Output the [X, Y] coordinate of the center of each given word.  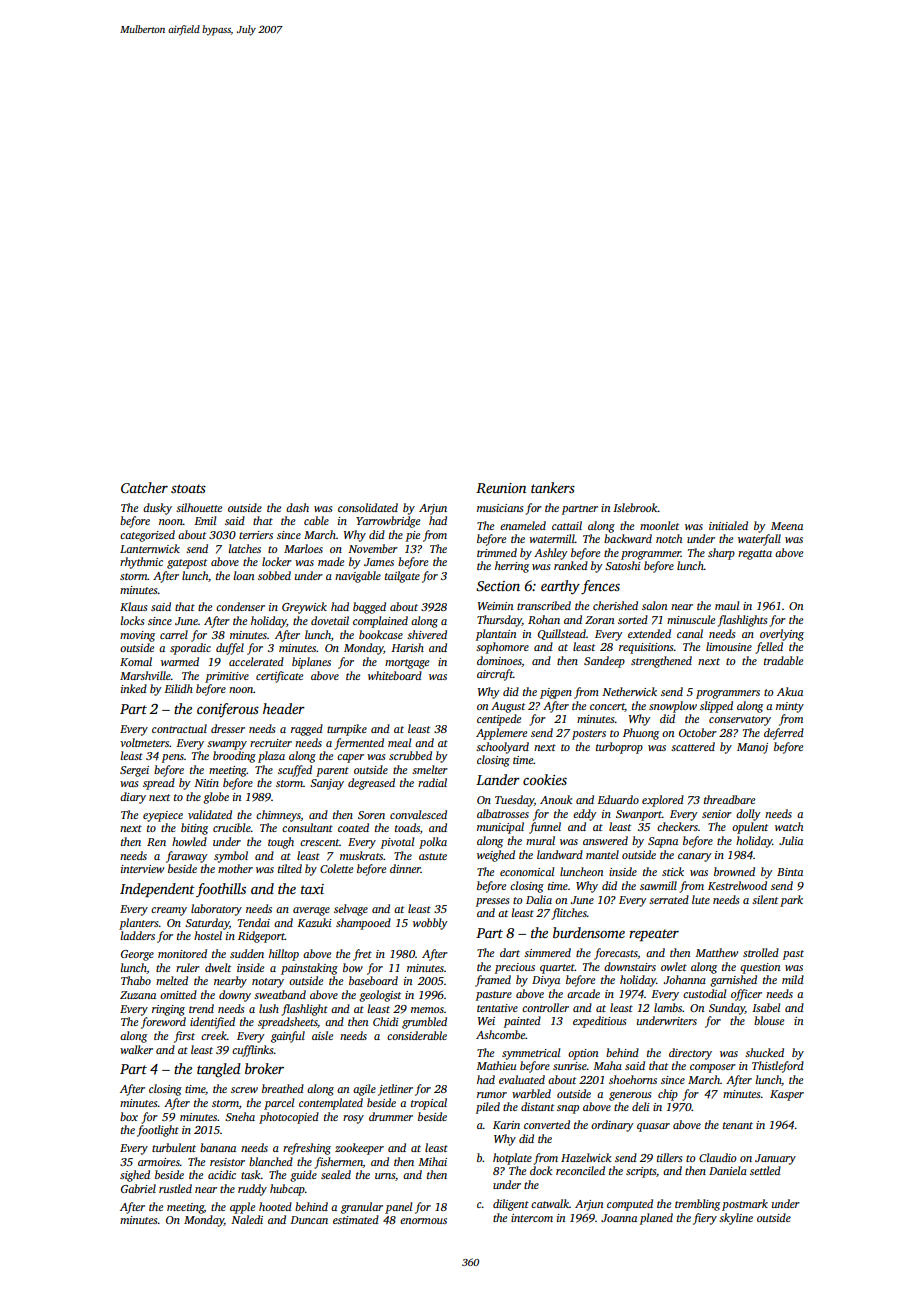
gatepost [187, 564]
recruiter [271, 743]
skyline [736, 1219]
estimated [356, 1219]
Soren [371, 815]
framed [493, 981]
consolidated [368, 507]
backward [628, 538]
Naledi [247, 1219]
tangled [219, 1070]
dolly [748, 815]
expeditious [599, 1022]
